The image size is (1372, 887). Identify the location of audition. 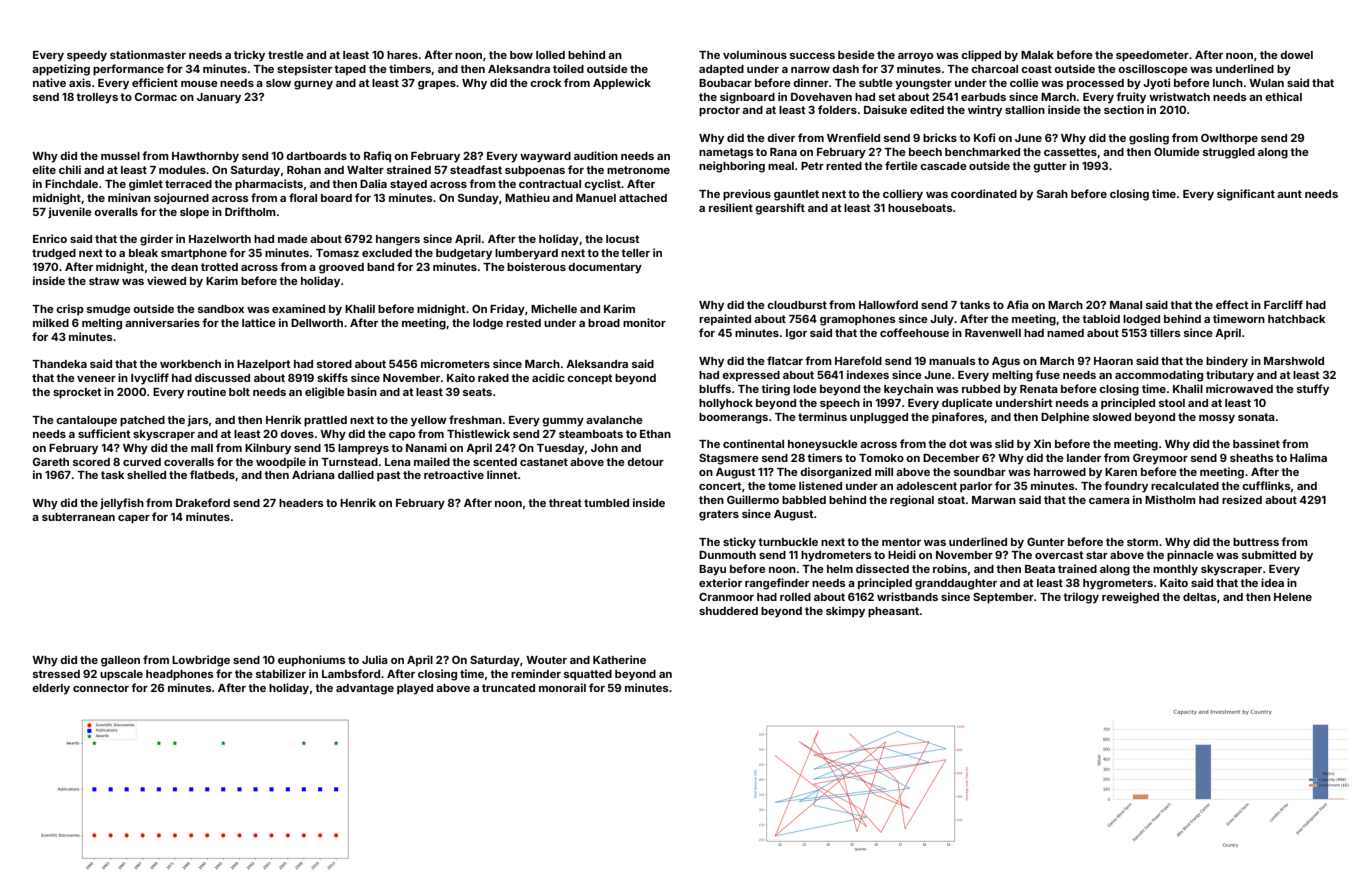
(596, 155).
